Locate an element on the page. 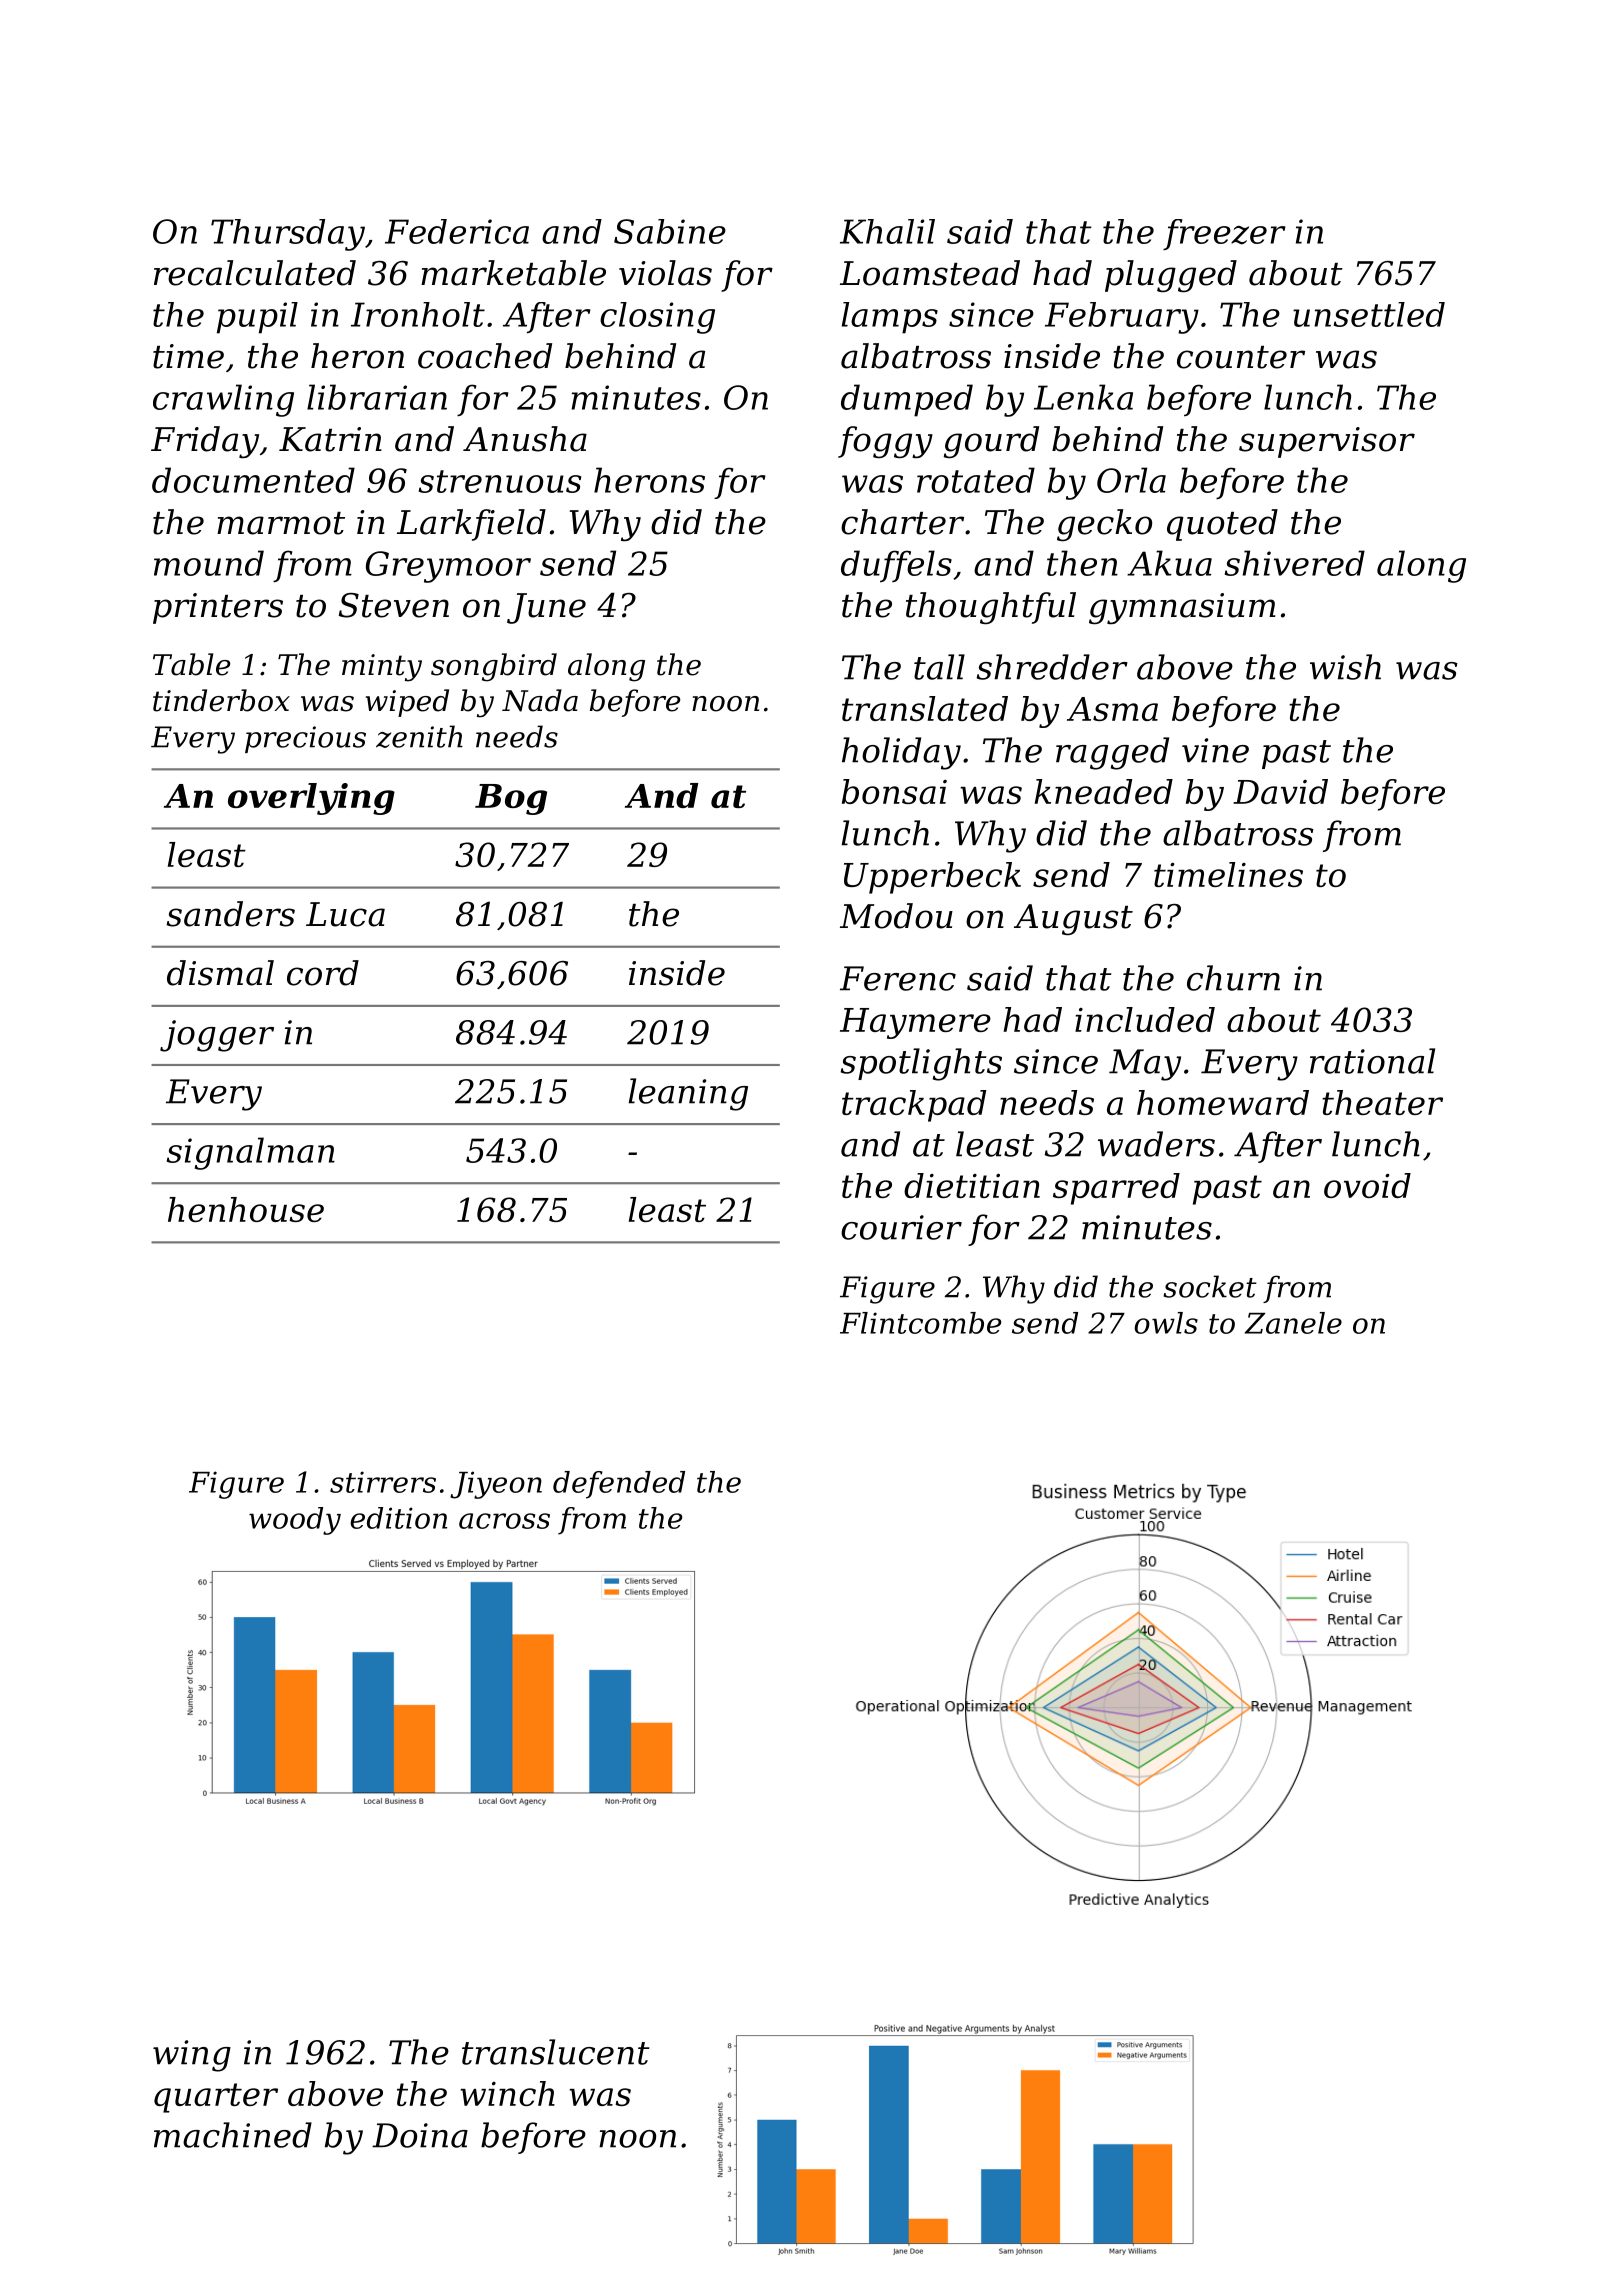  Sabine is located at coordinates (670, 231).
